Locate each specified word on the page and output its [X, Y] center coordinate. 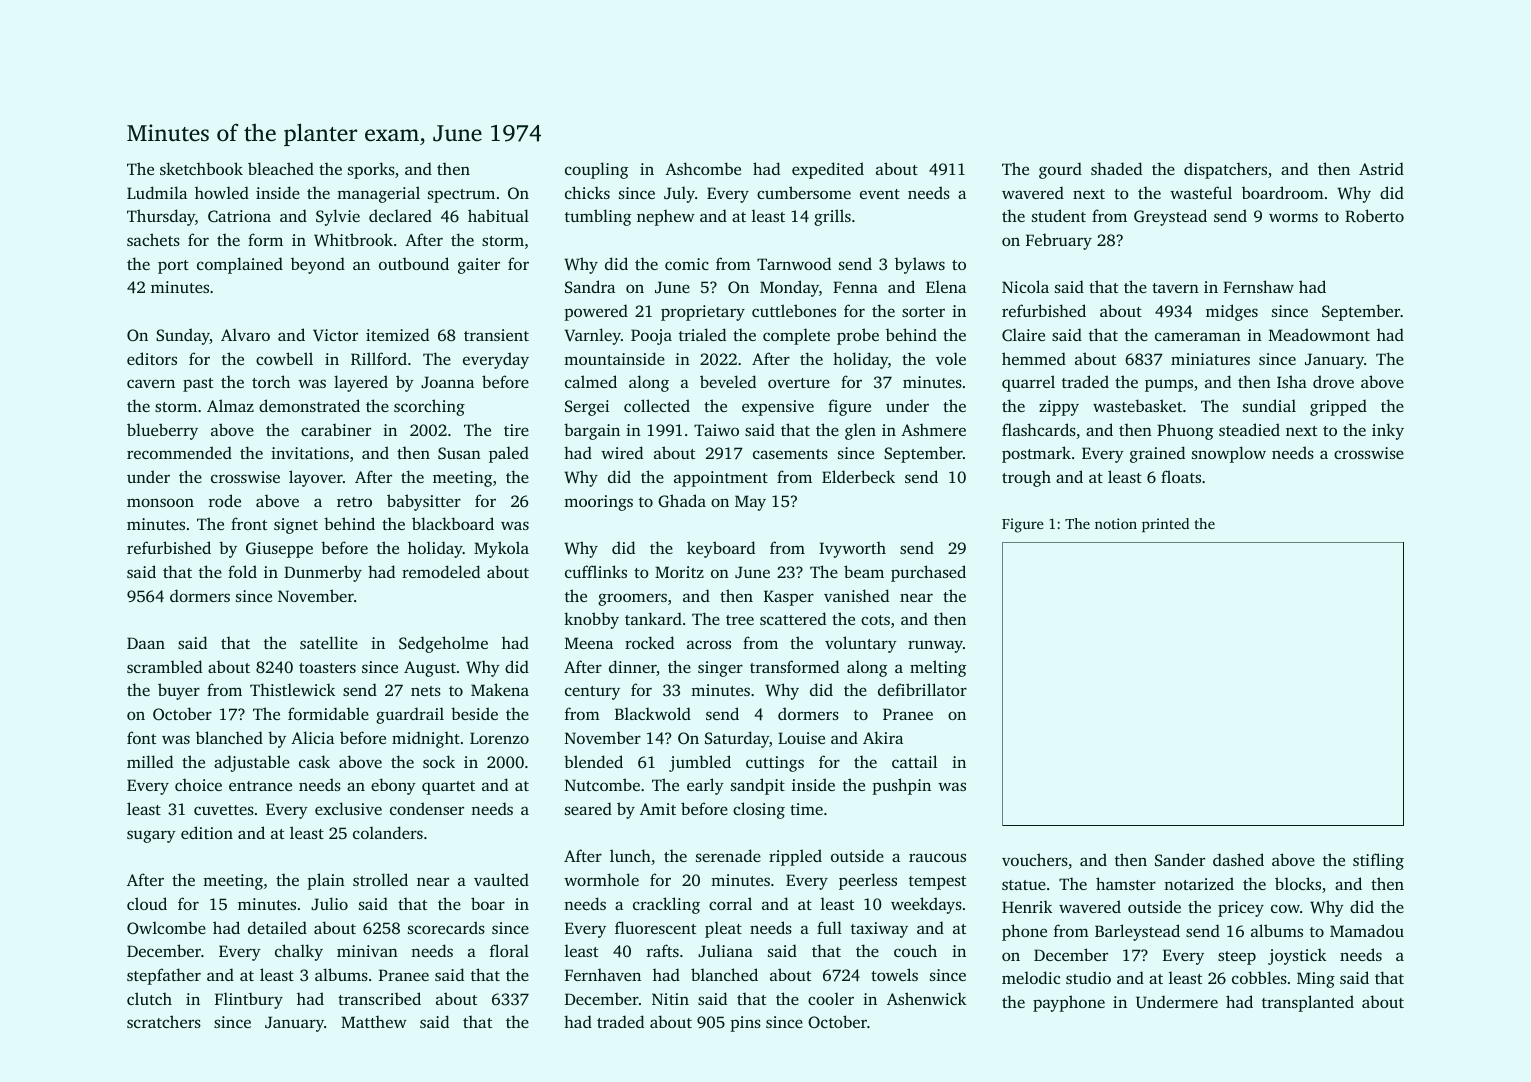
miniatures [1210, 359]
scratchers [164, 1021]
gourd [1060, 170]
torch [271, 381]
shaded [1116, 168]
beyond [318, 265]
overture [799, 383]
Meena [589, 643]
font [141, 737]
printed [1165, 525]
